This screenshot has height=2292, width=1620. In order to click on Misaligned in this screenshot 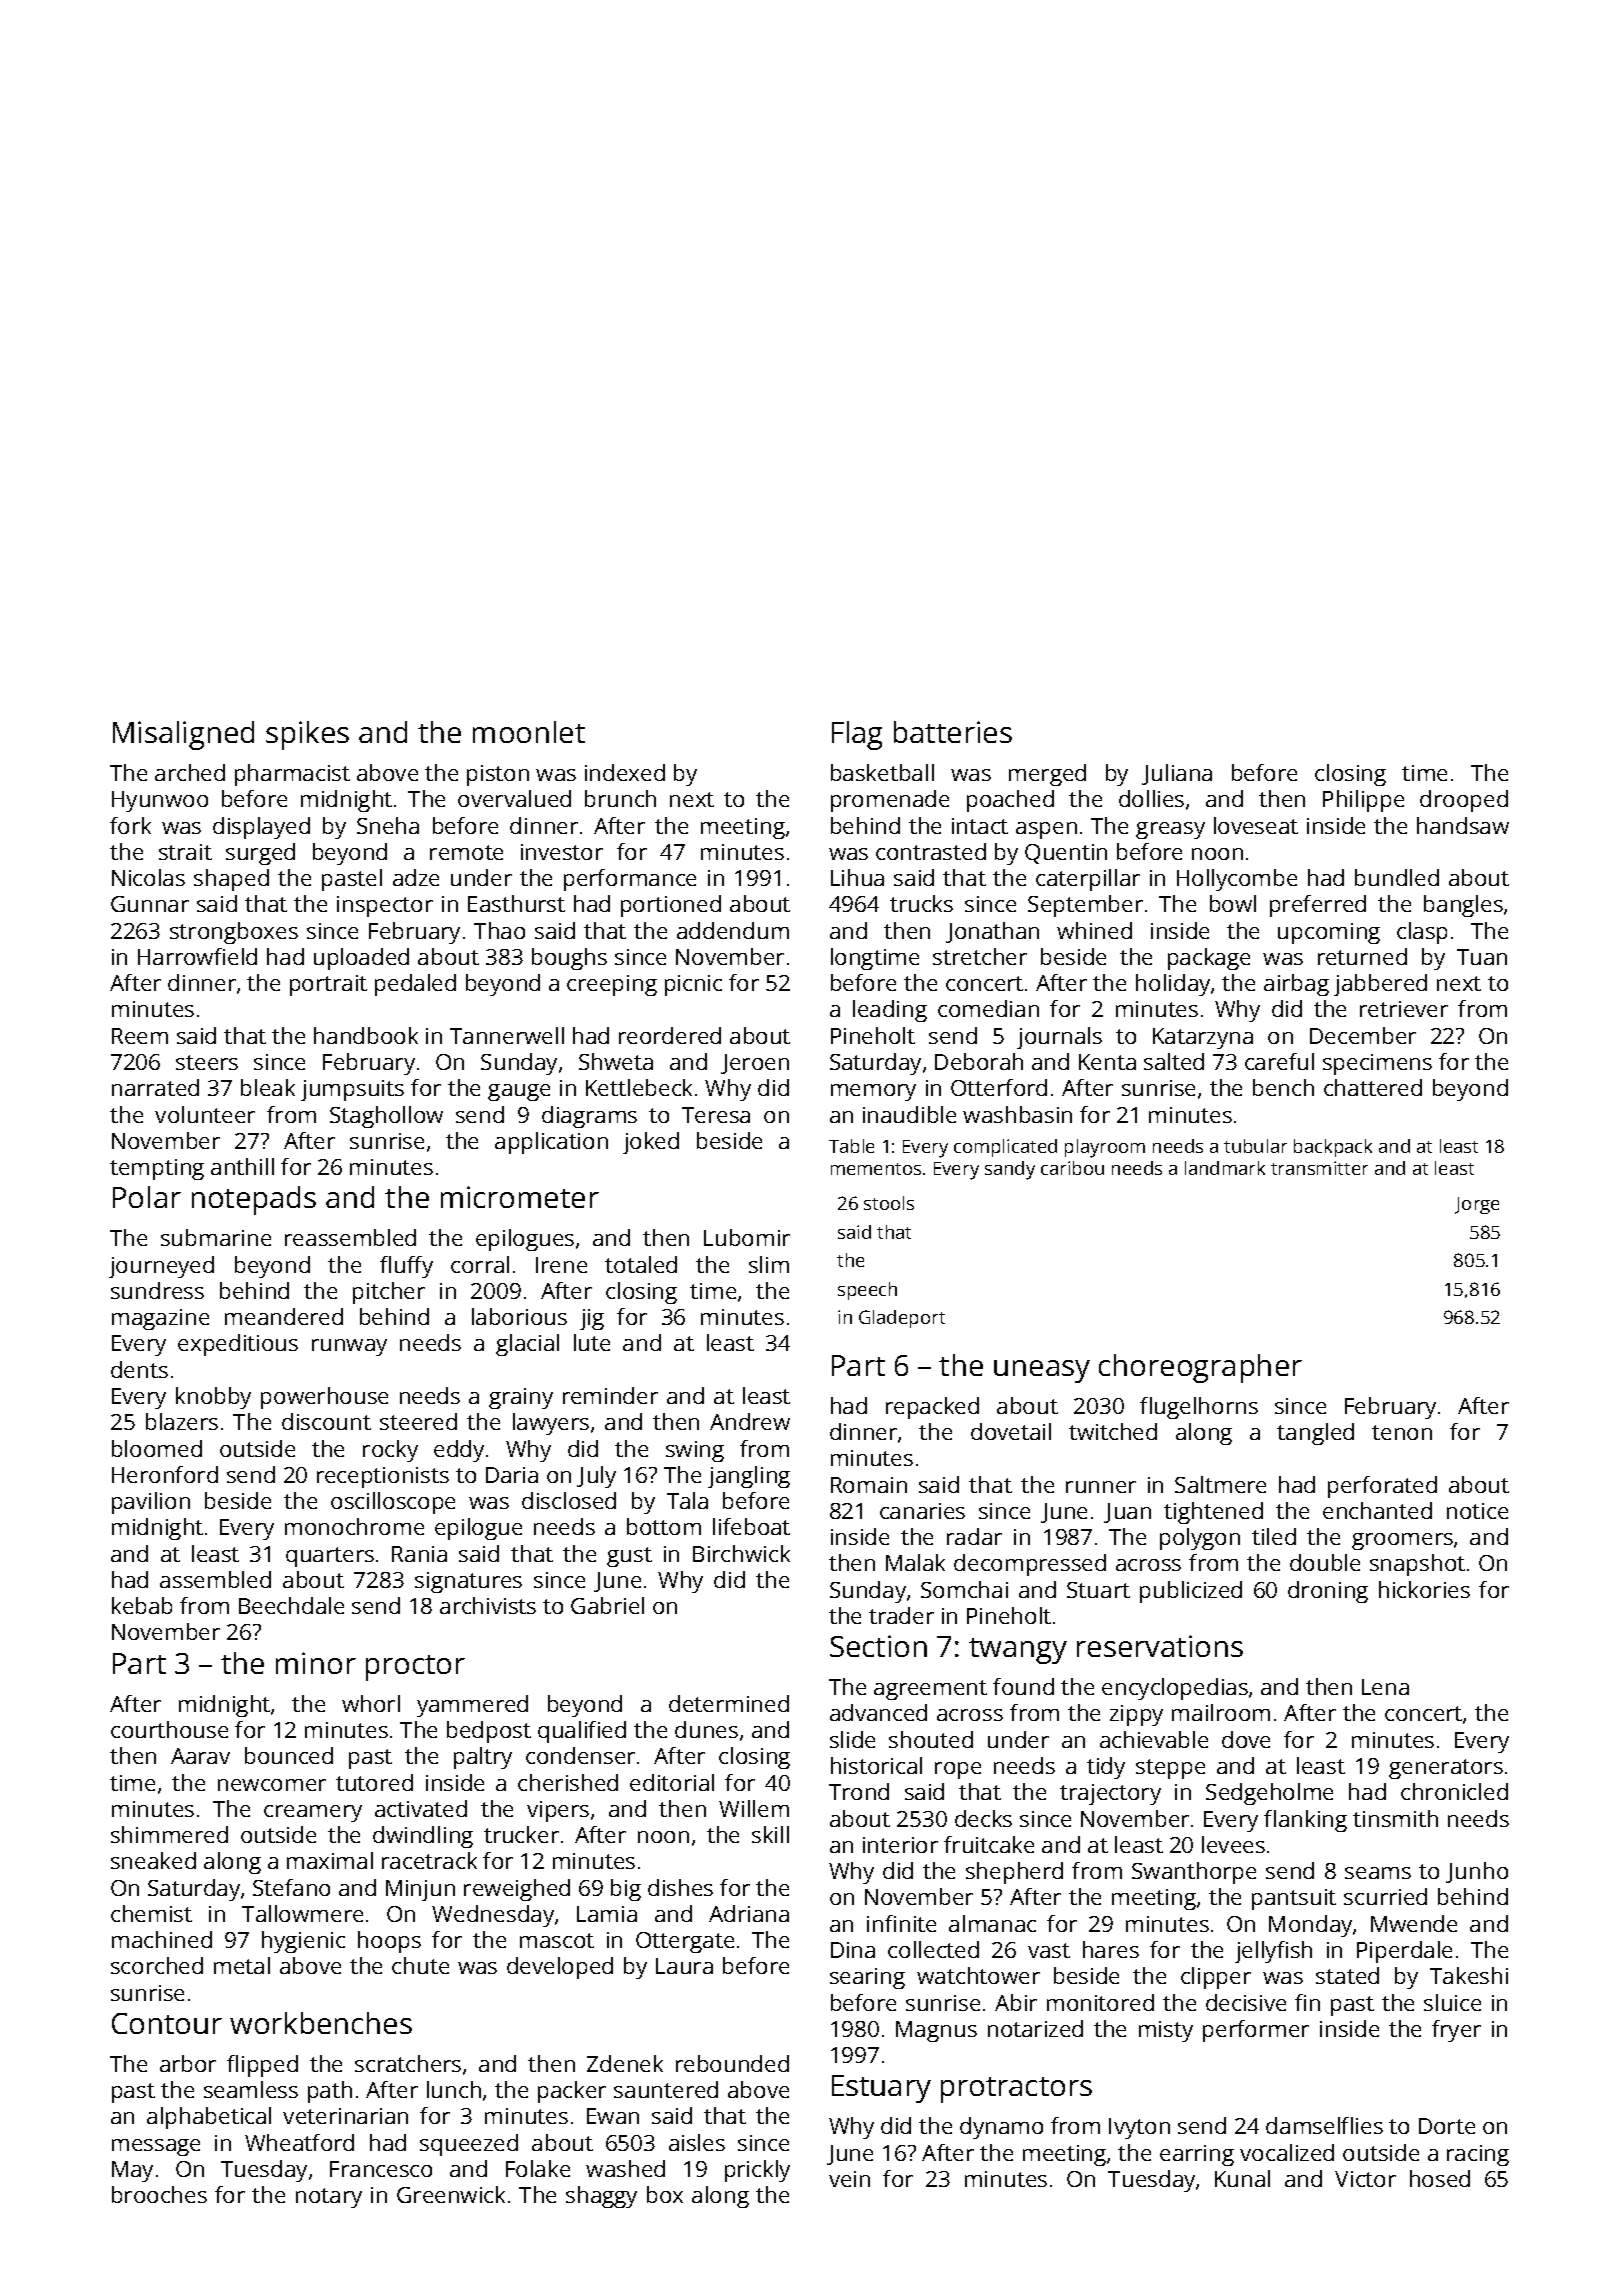, I will do `click(183, 735)`.
